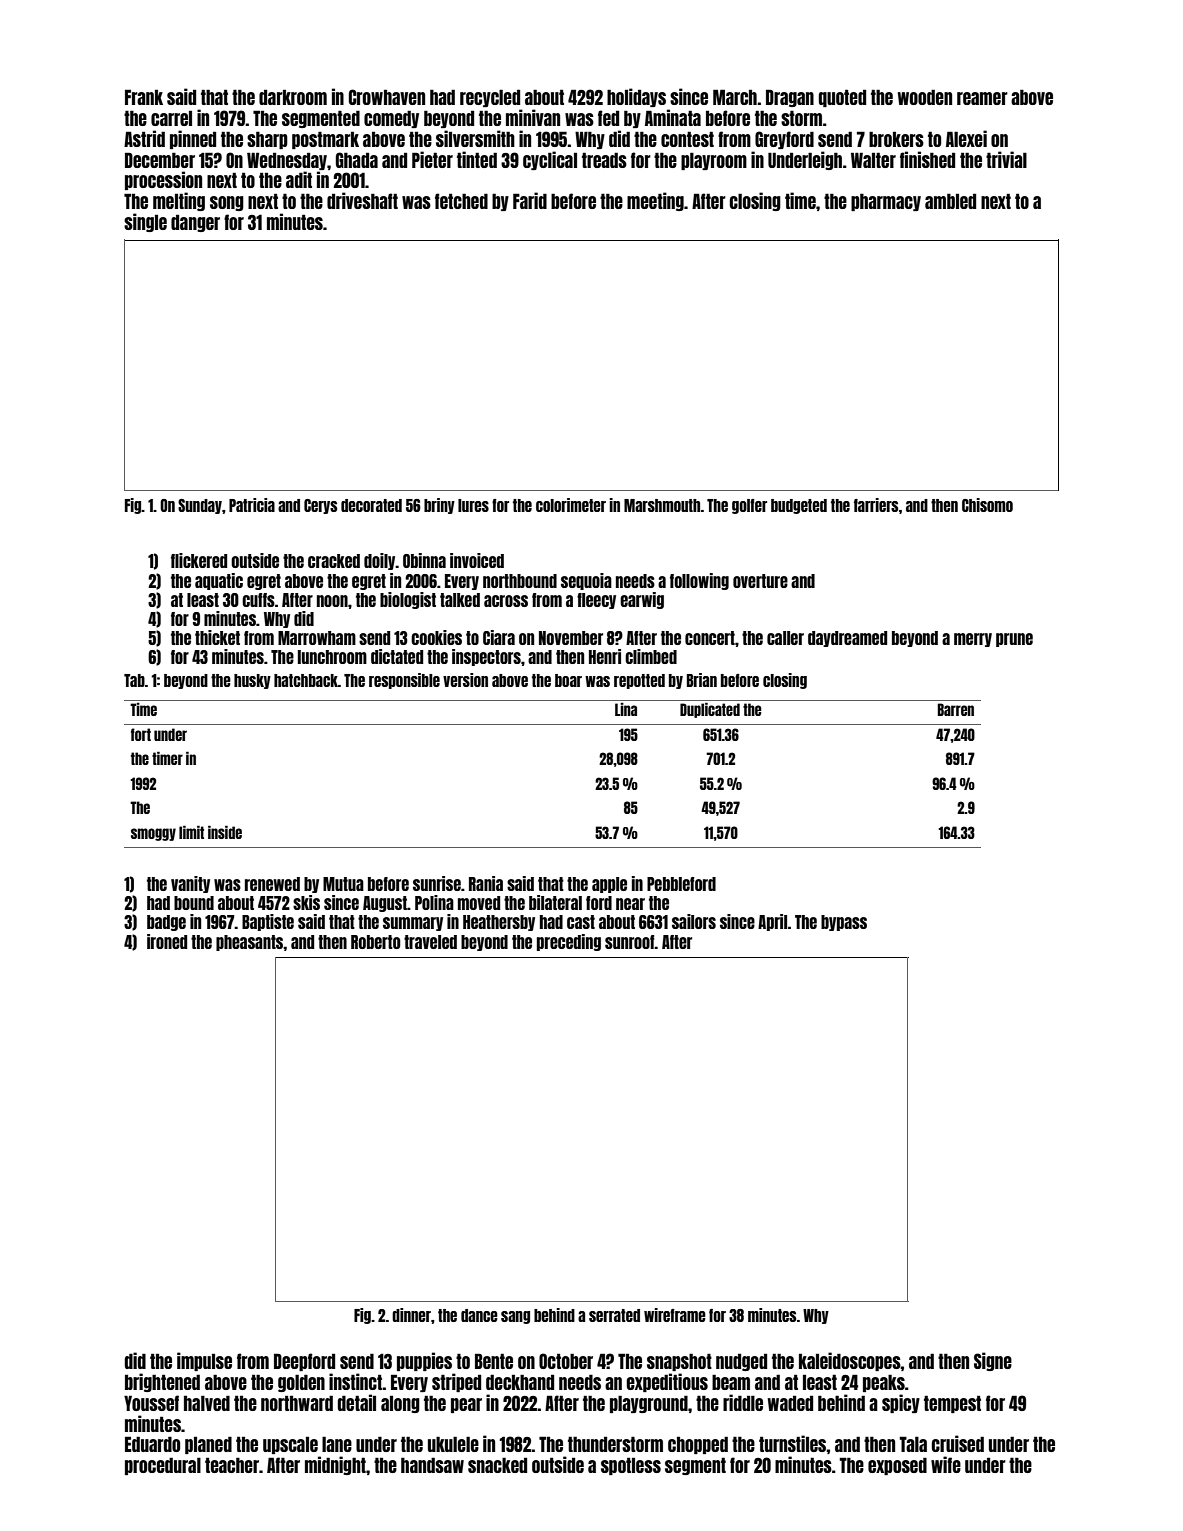 The image size is (1183, 1531). Describe the element at coordinates (424, 1361) in the page. I see `puppies` at that location.
